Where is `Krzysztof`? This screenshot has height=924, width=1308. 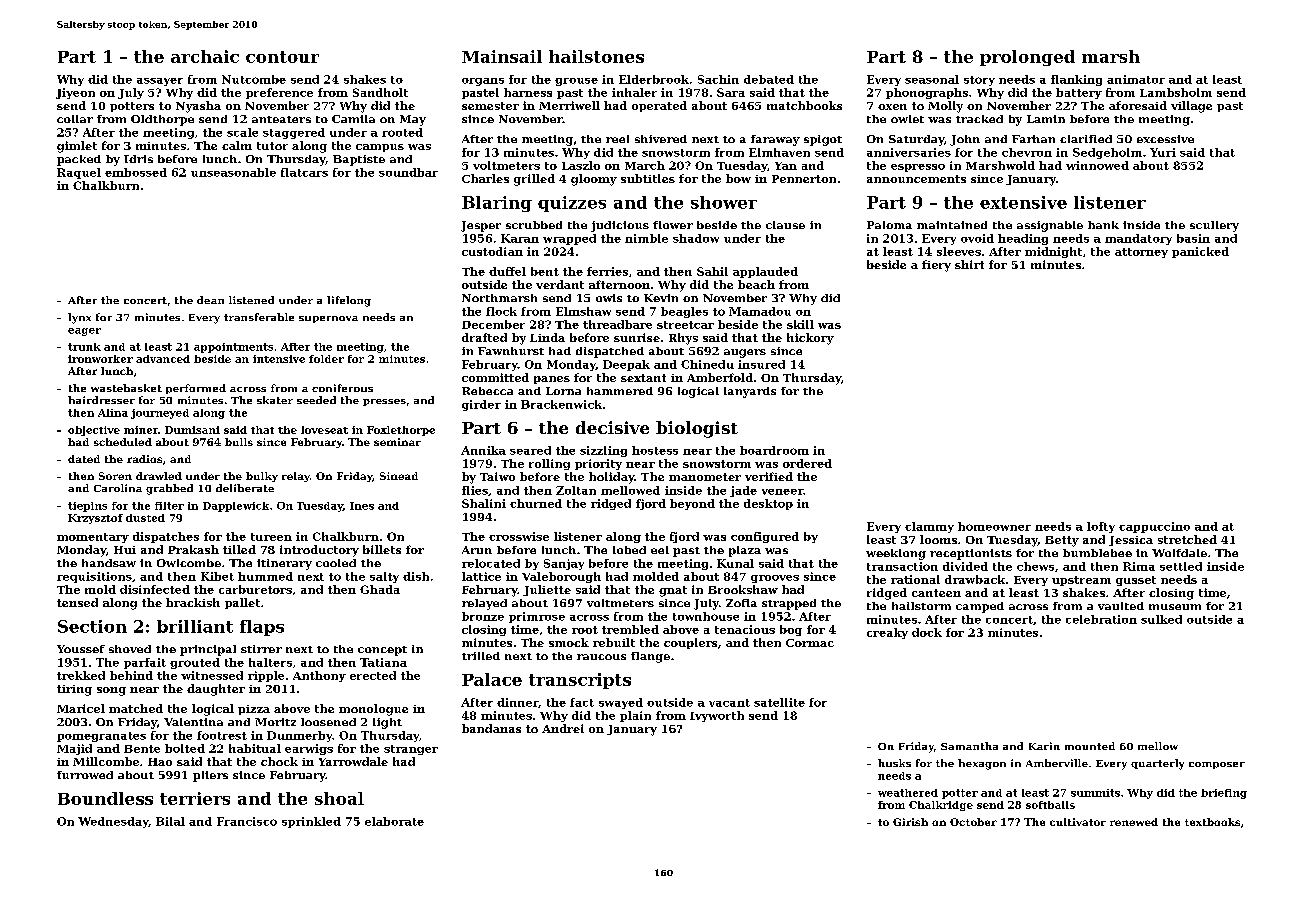 Krzysztof is located at coordinates (95, 519).
